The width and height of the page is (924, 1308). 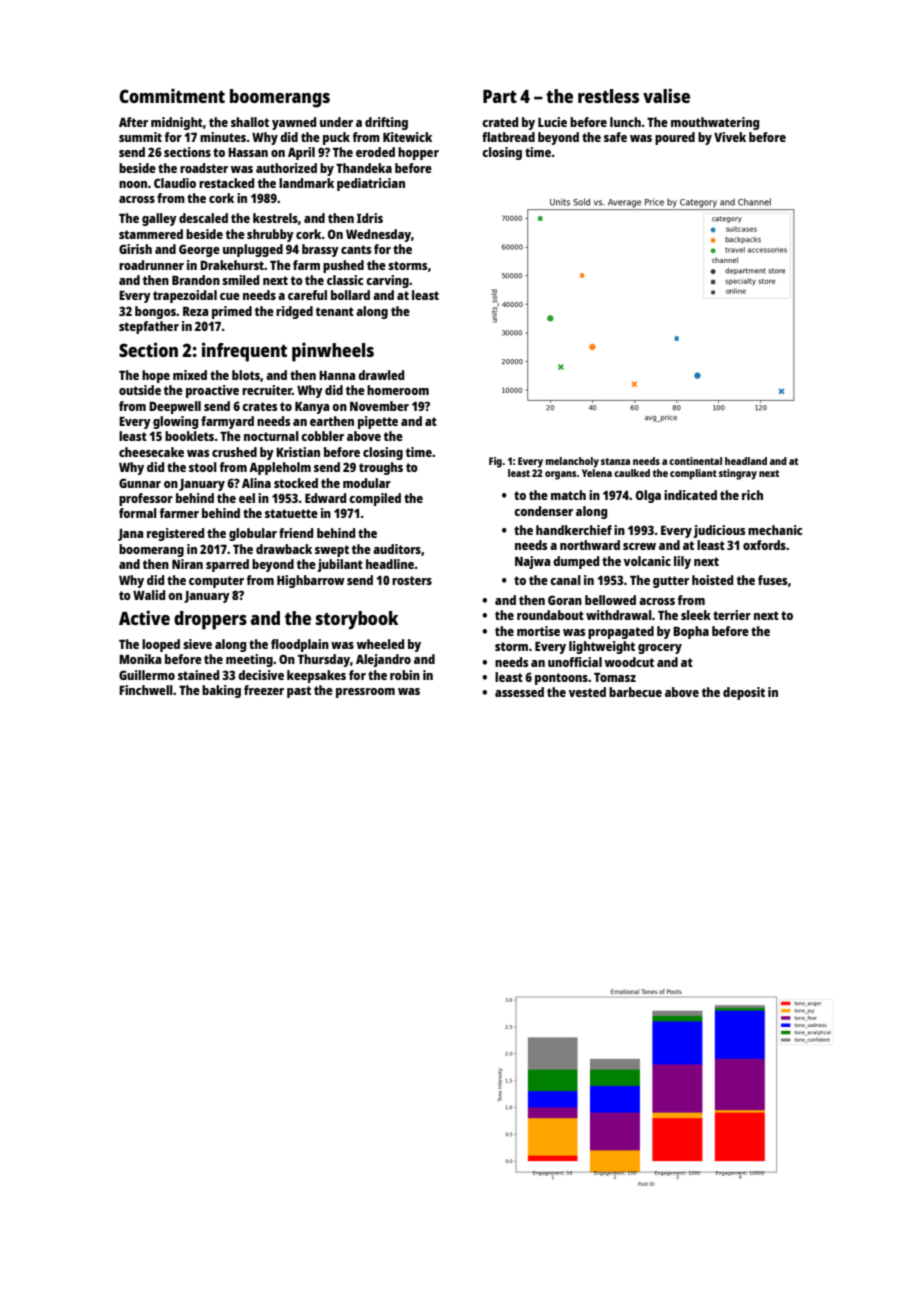 What do you see at coordinates (398, 390) in the page?
I see `homeroom` at bounding box center [398, 390].
